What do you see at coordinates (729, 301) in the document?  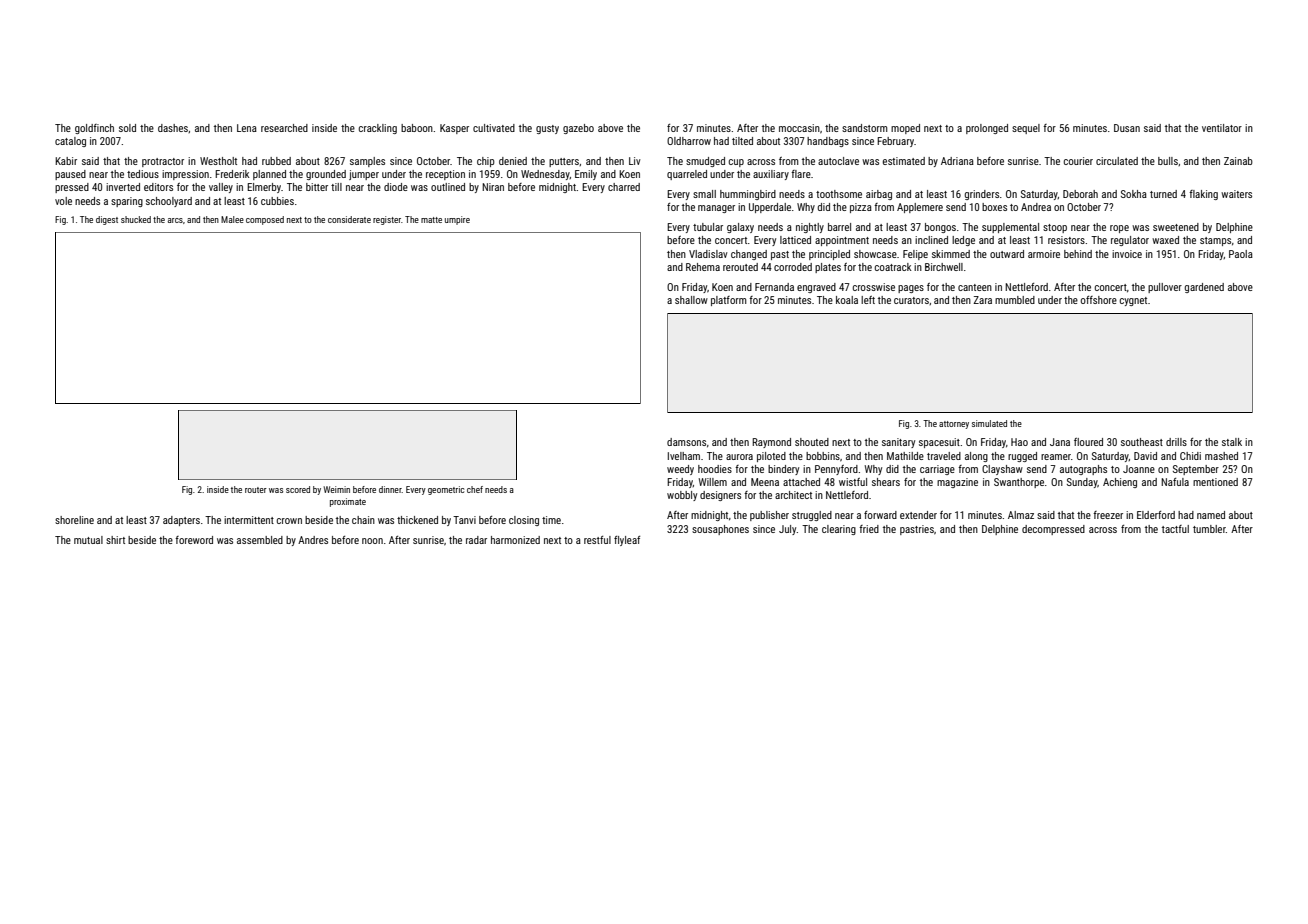 I see `platform` at bounding box center [729, 301].
